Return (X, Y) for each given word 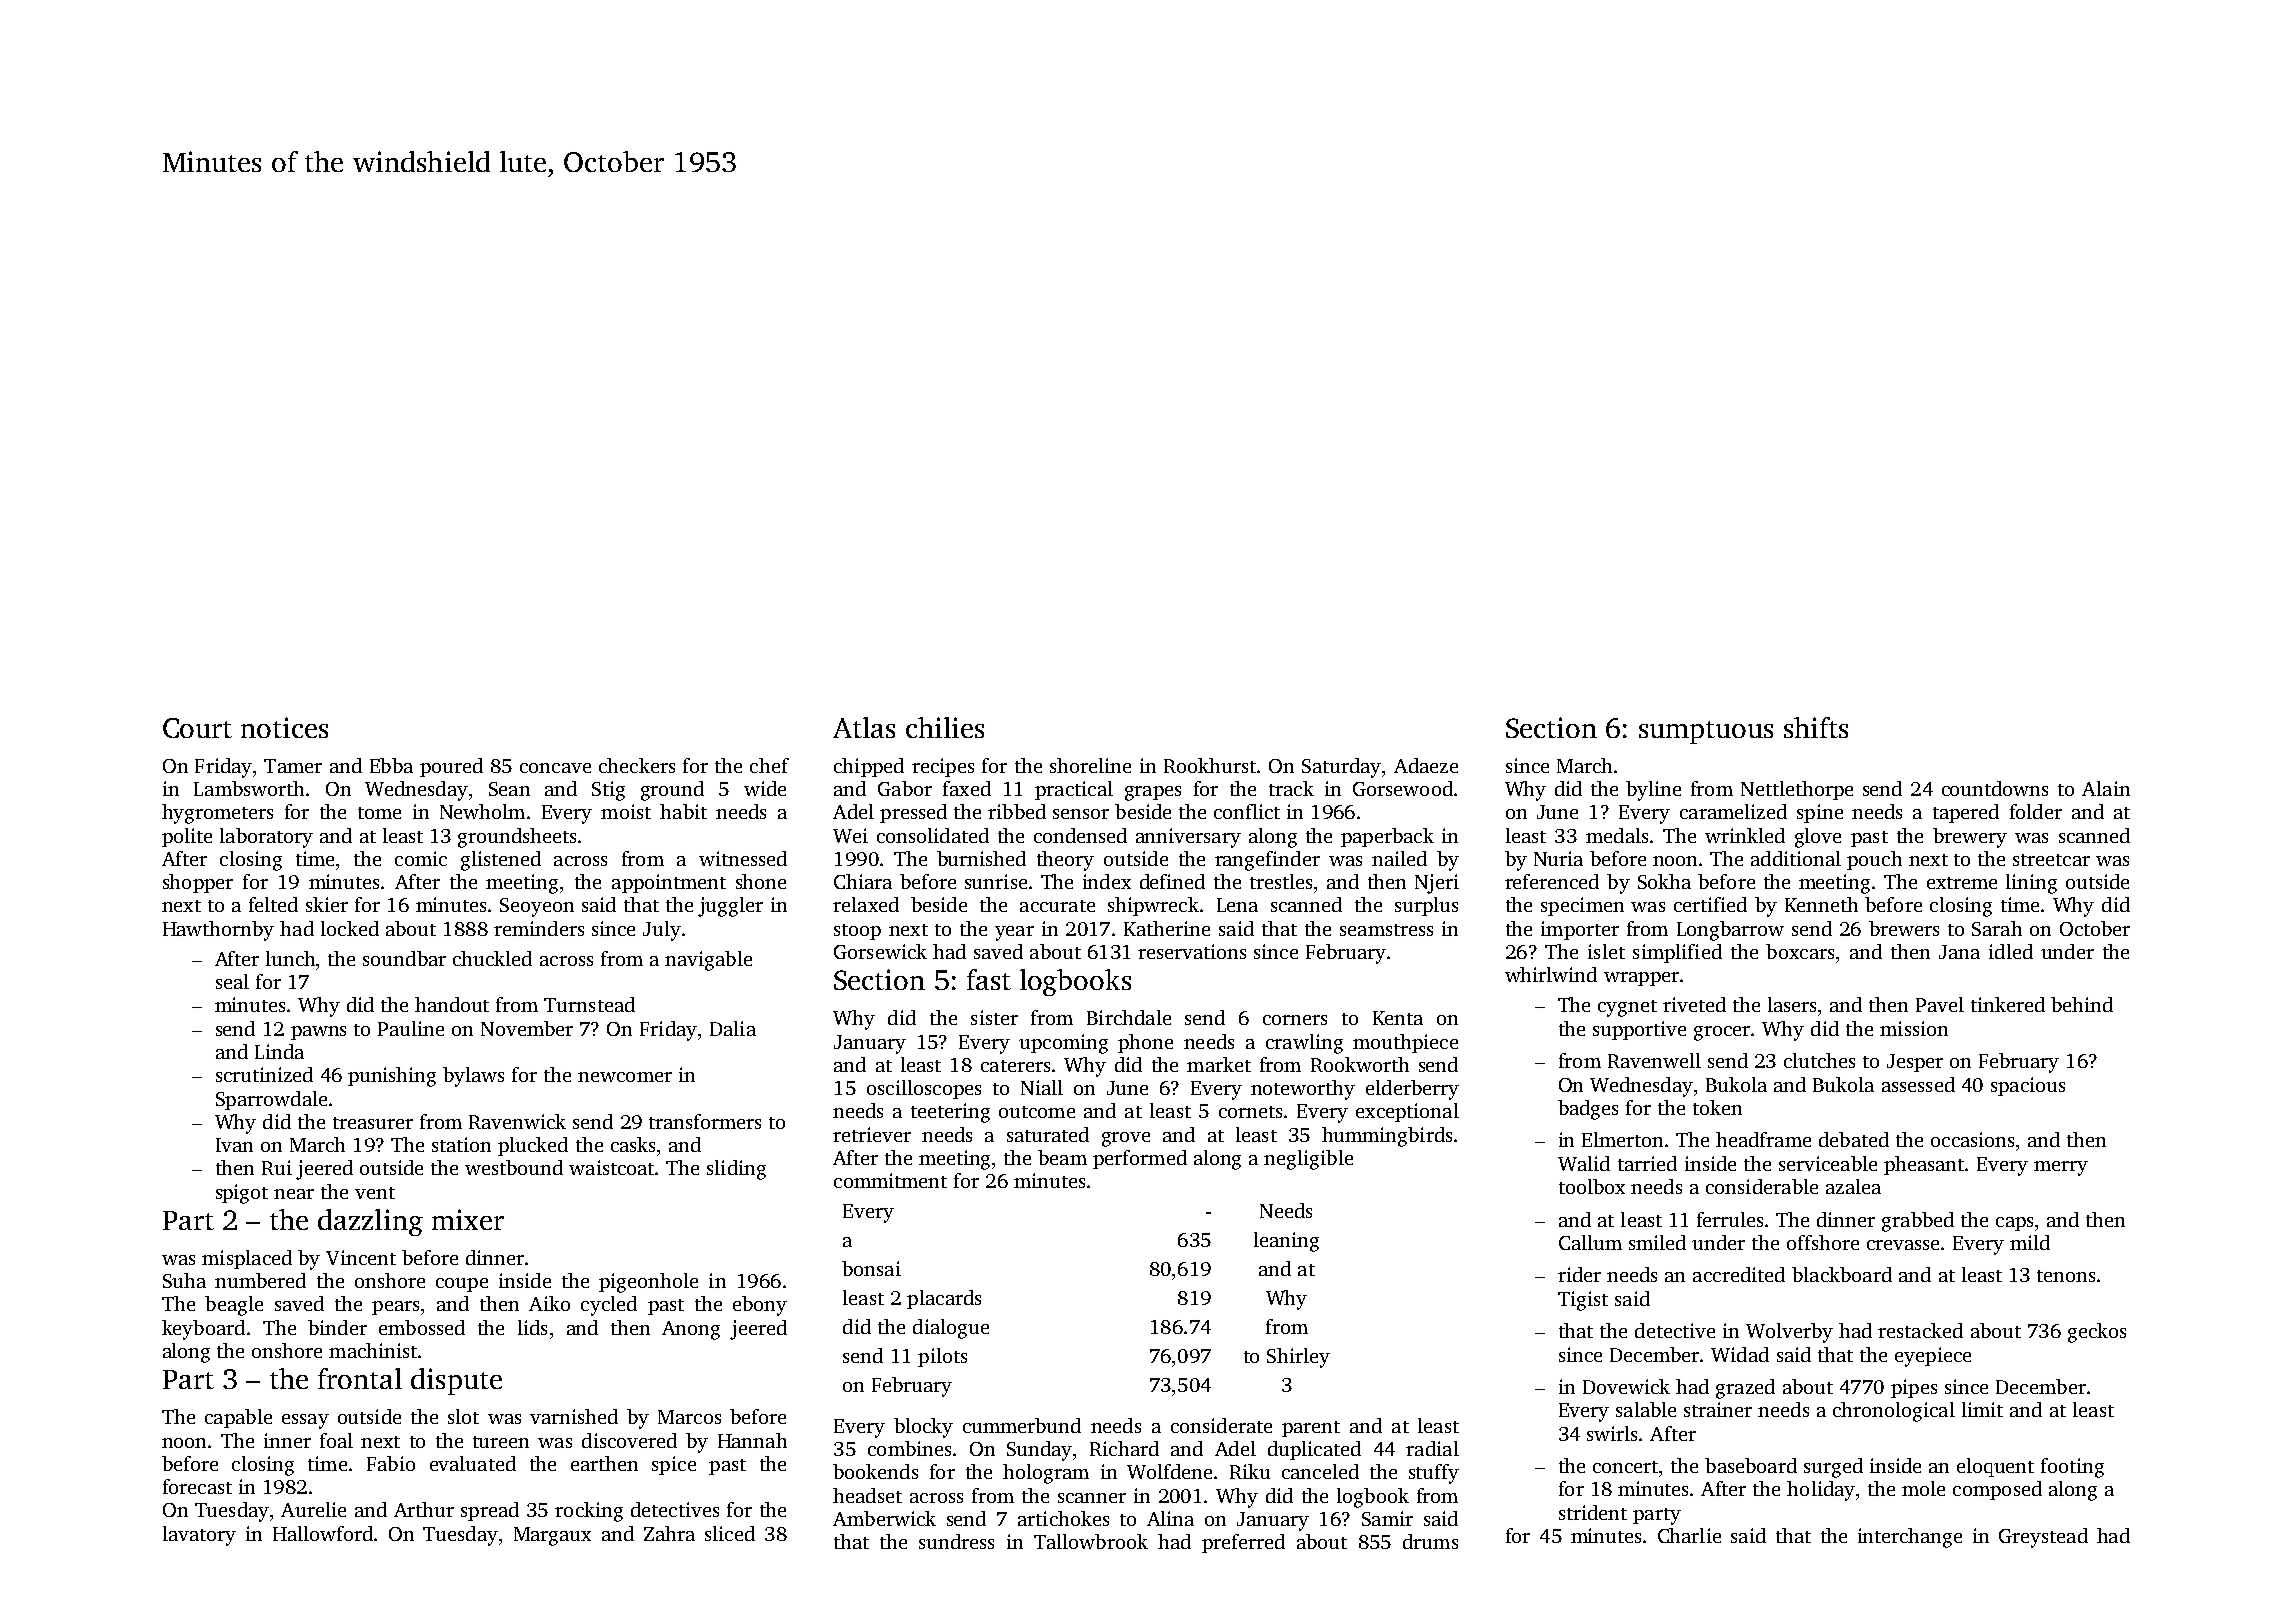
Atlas (864, 727)
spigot (242, 1194)
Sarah (1997, 928)
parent (1311, 1429)
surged (1833, 1468)
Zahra (669, 1533)
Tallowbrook (1091, 1541)
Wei (850, 835)
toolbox (1592, 1186)
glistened (501, 861)
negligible (1308, 1160)
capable (238, 1418)
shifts (1816, 727)
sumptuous (1706, 732)
